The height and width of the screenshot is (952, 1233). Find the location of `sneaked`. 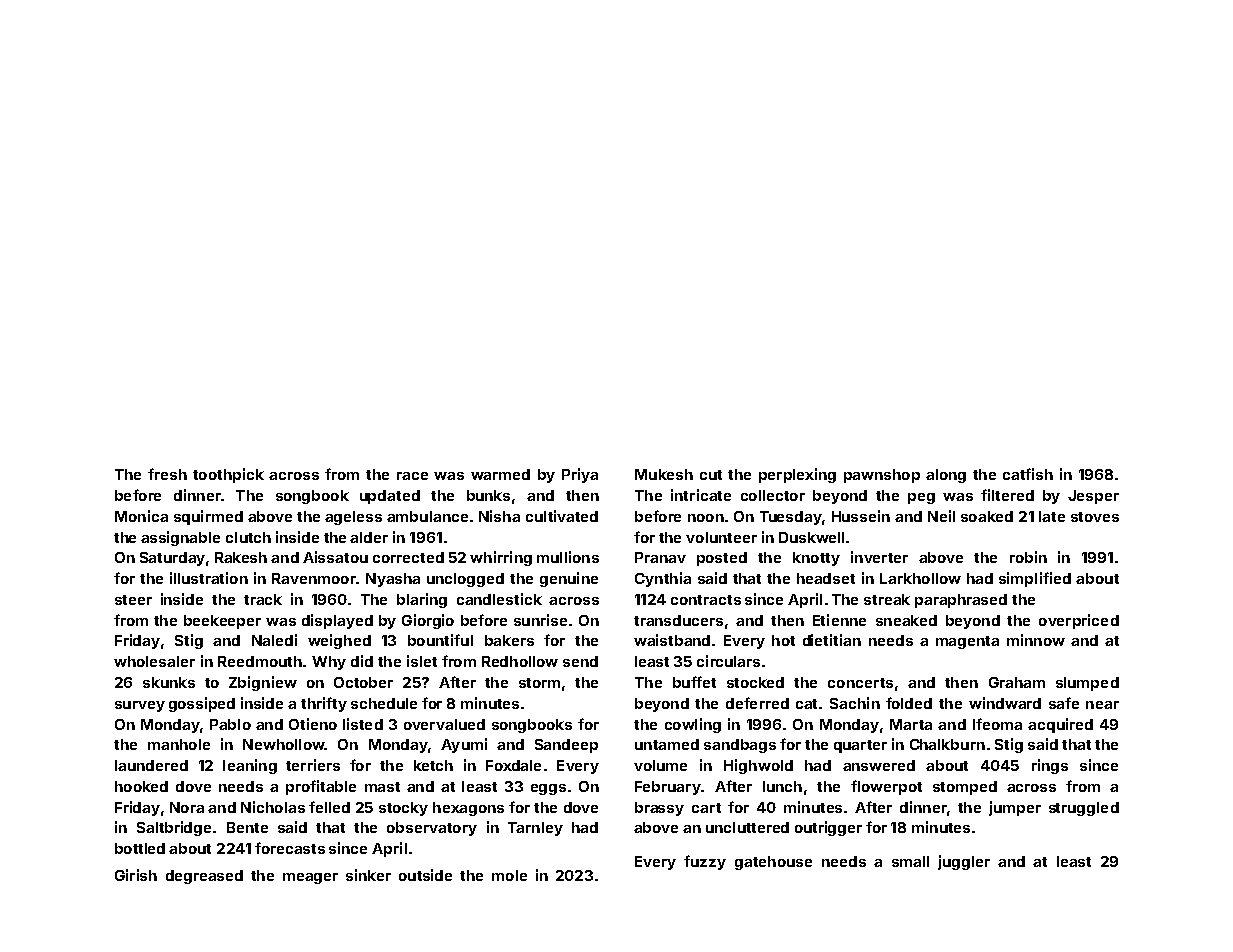

sneaked is located at coordinates (906, 620).
